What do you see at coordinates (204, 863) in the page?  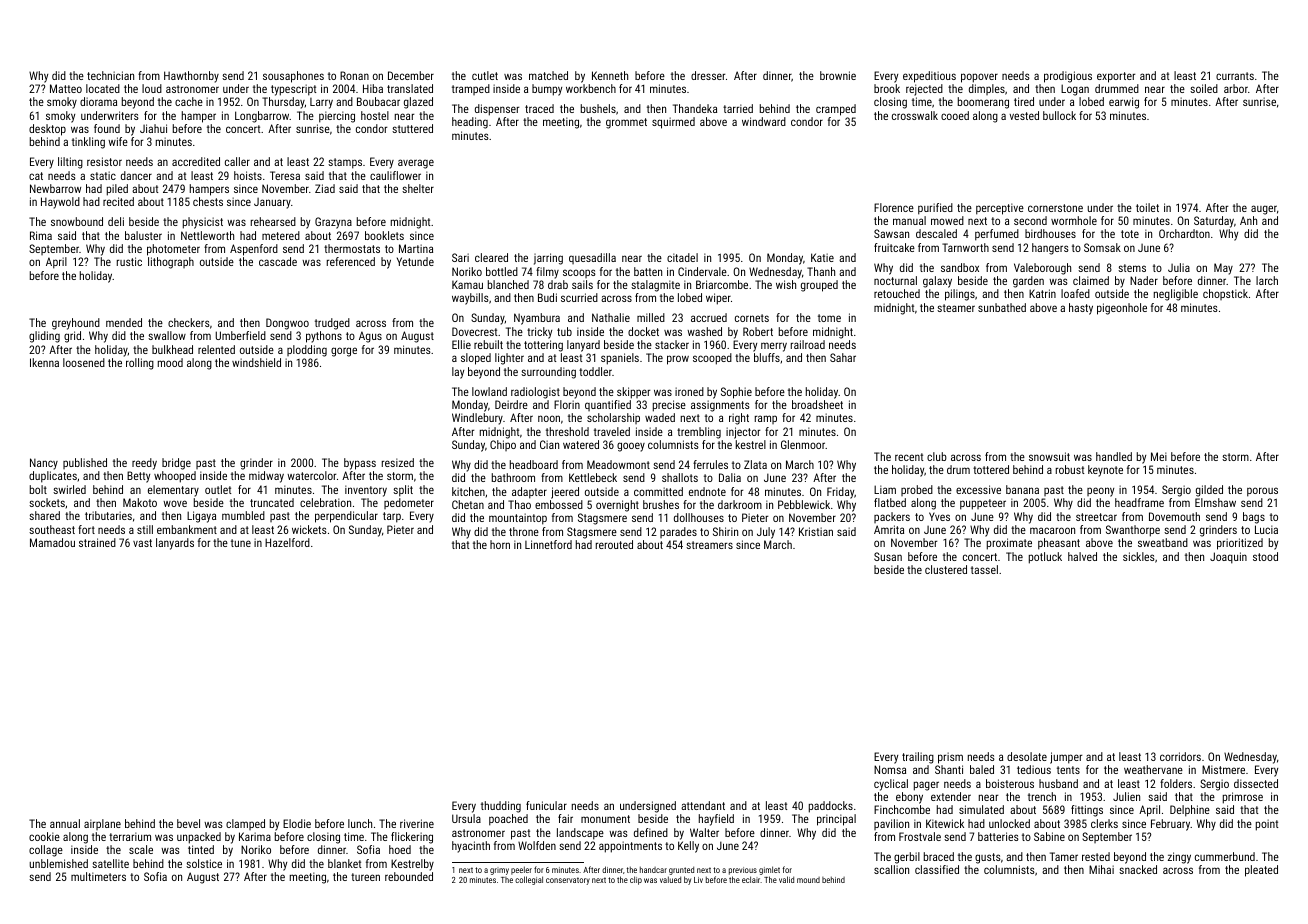 I see `solstice` at bounding box center [204, 863].
